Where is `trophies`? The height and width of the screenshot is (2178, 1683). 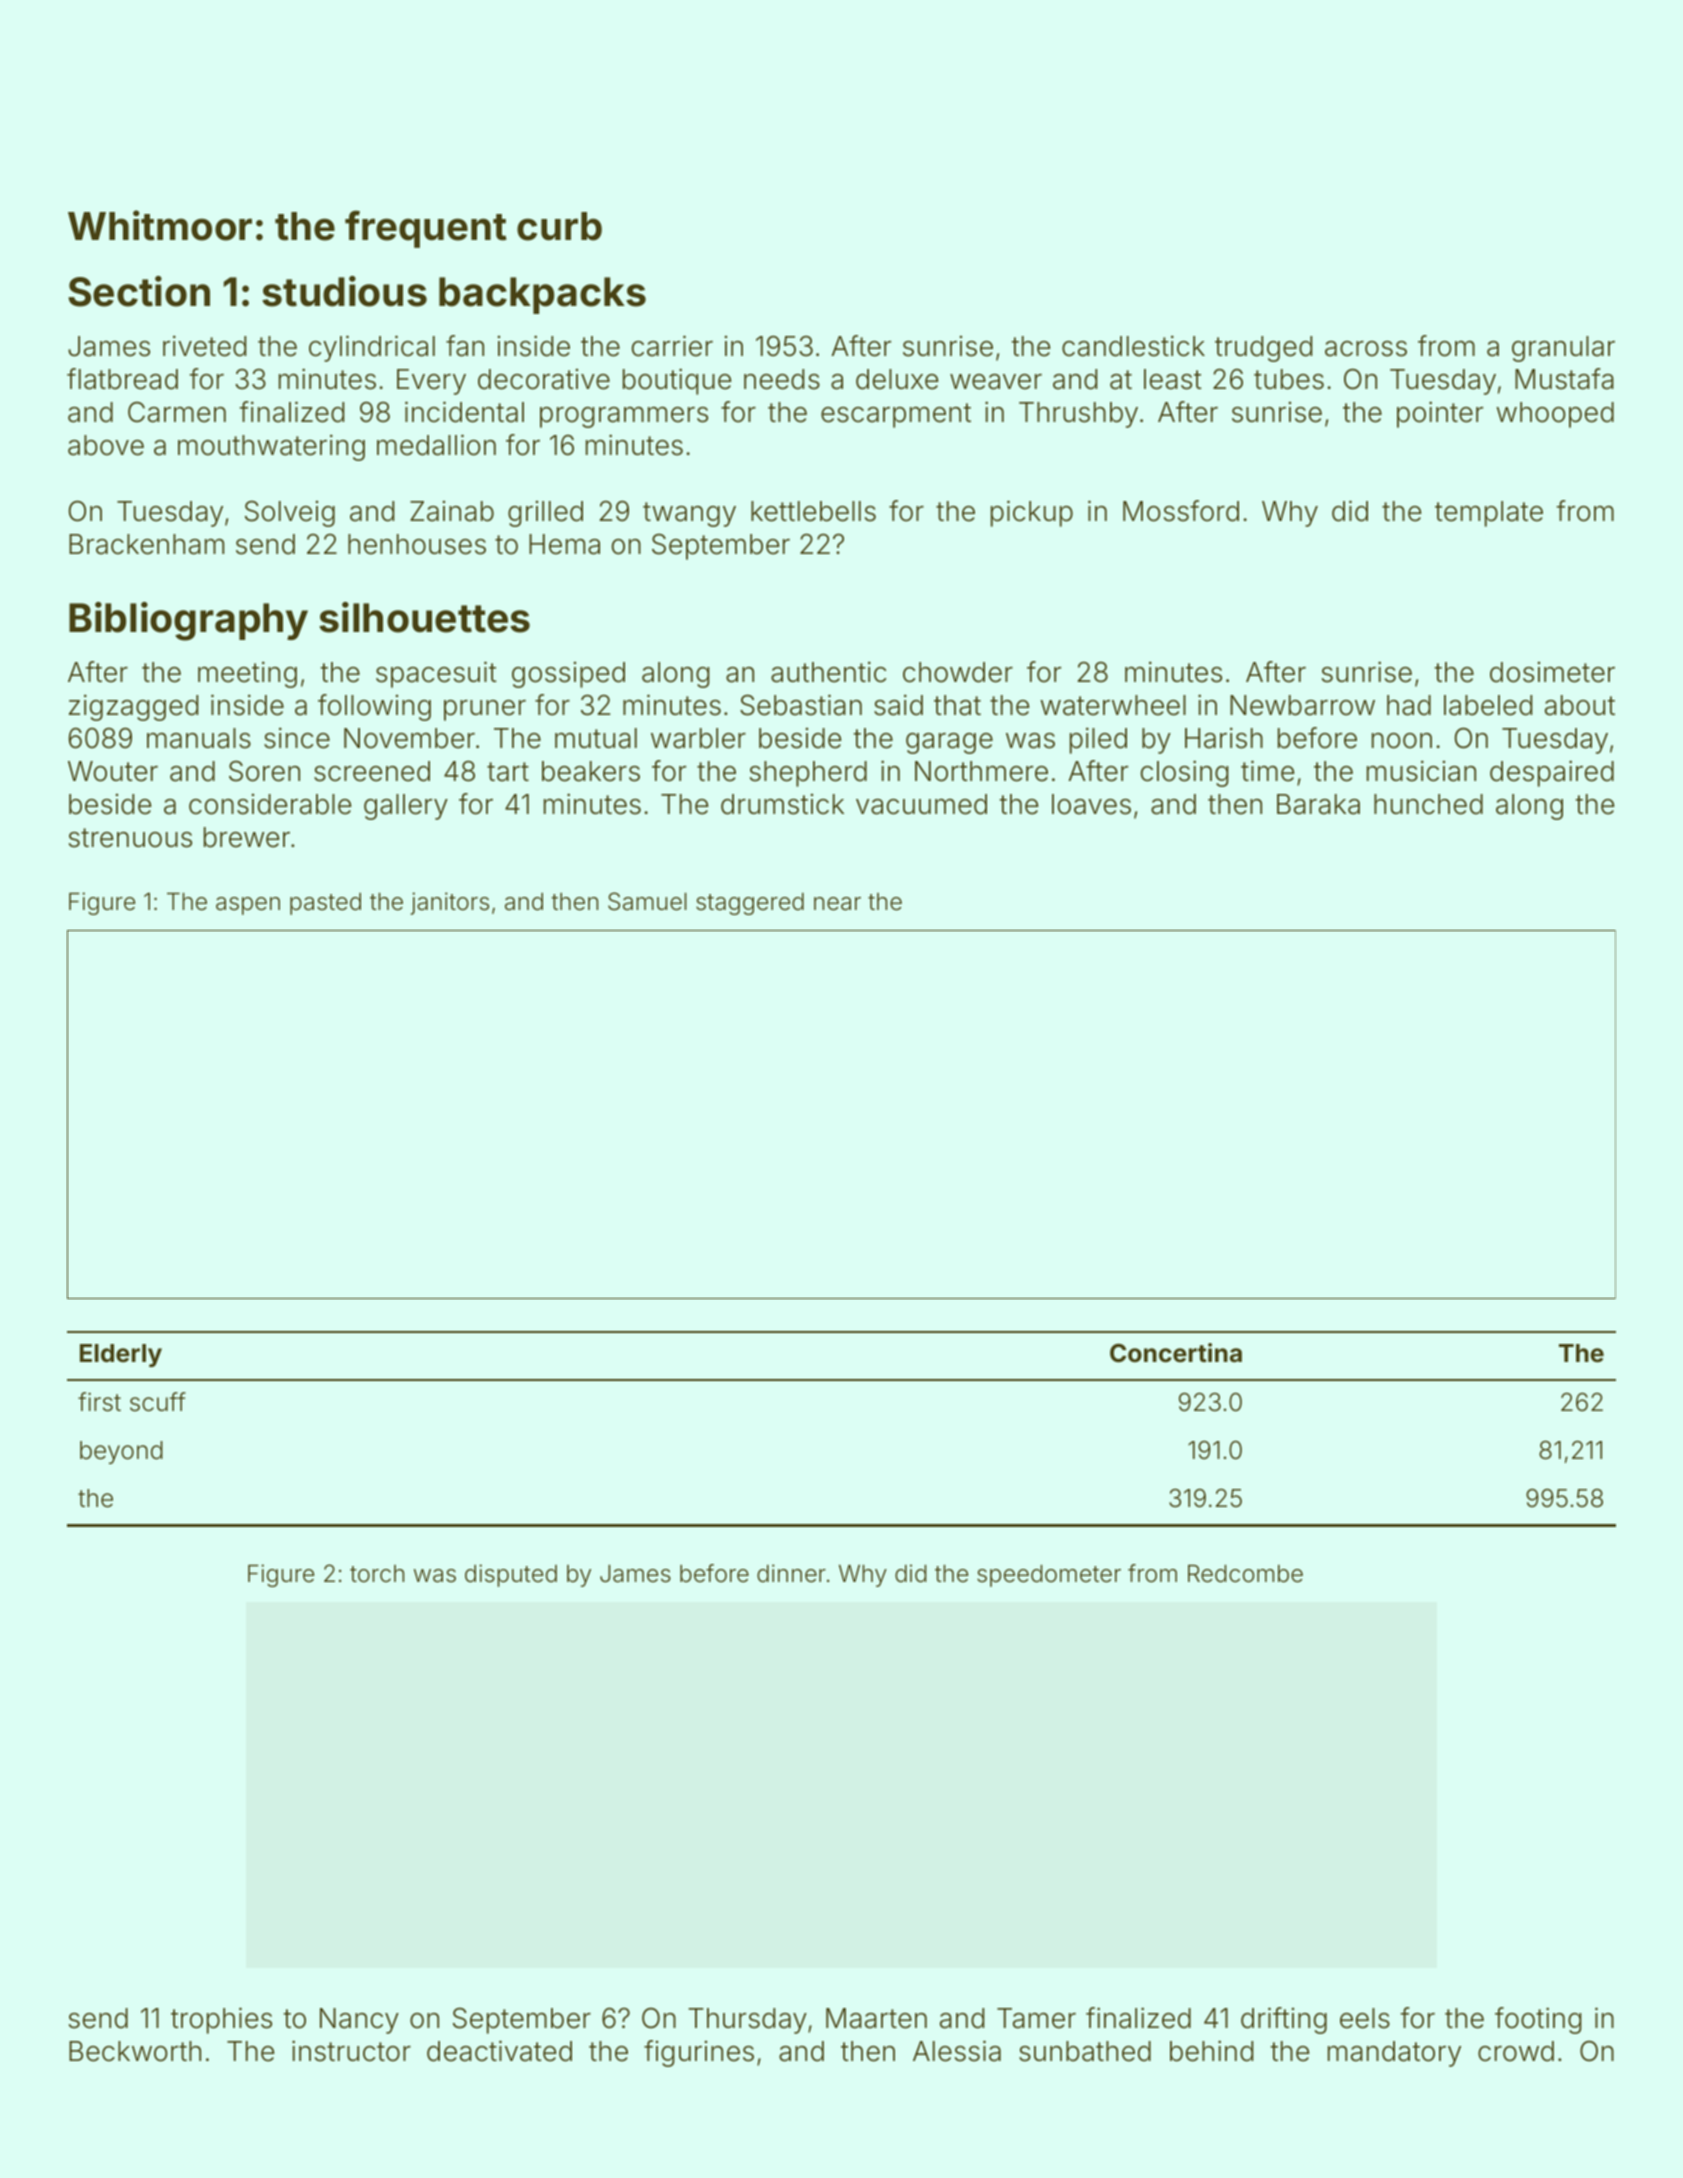
trophies is located at coordinates (221, 2020).
